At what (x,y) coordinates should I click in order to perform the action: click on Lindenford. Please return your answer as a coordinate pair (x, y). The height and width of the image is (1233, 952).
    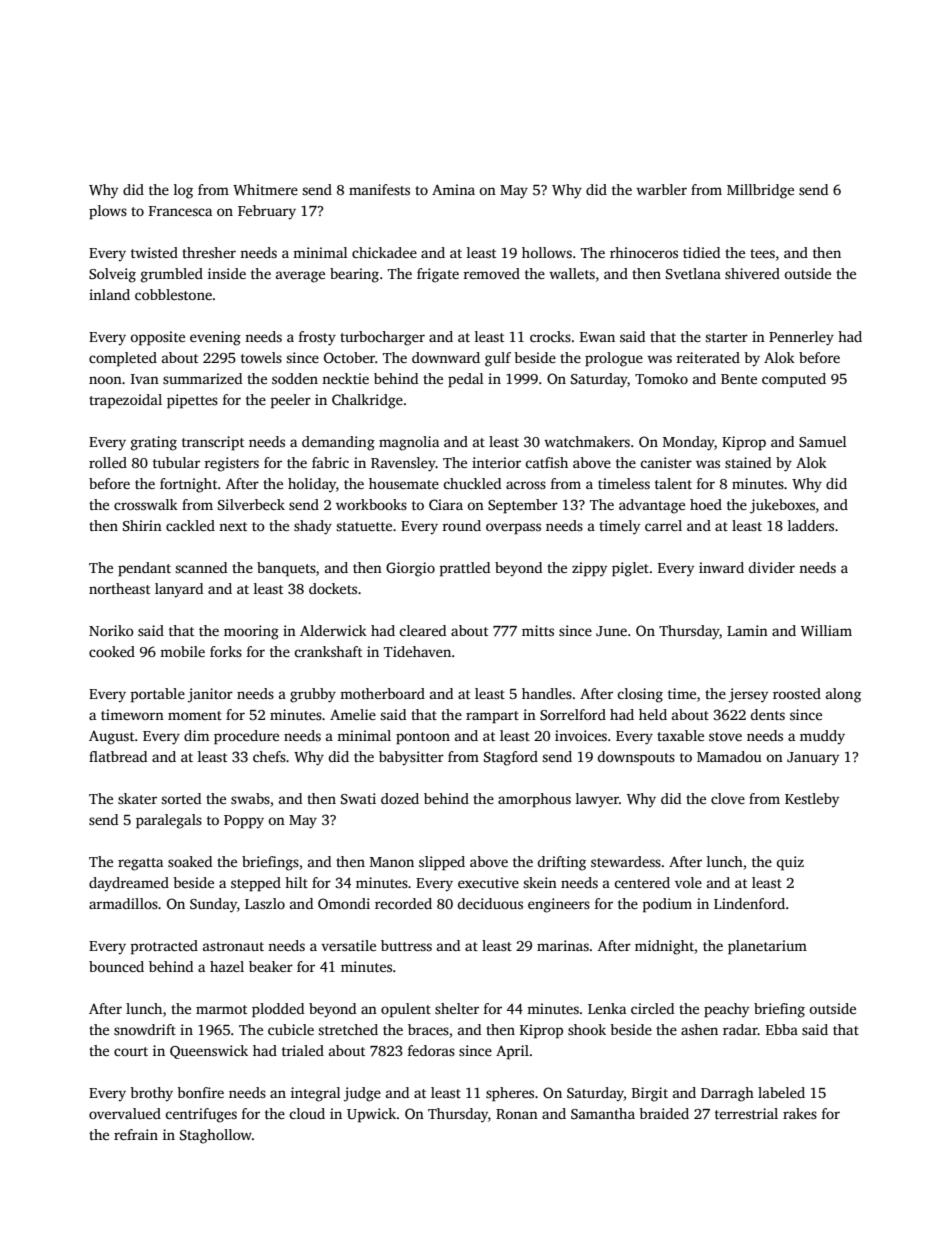
    Looking at the image, I should click on (749, 903).
